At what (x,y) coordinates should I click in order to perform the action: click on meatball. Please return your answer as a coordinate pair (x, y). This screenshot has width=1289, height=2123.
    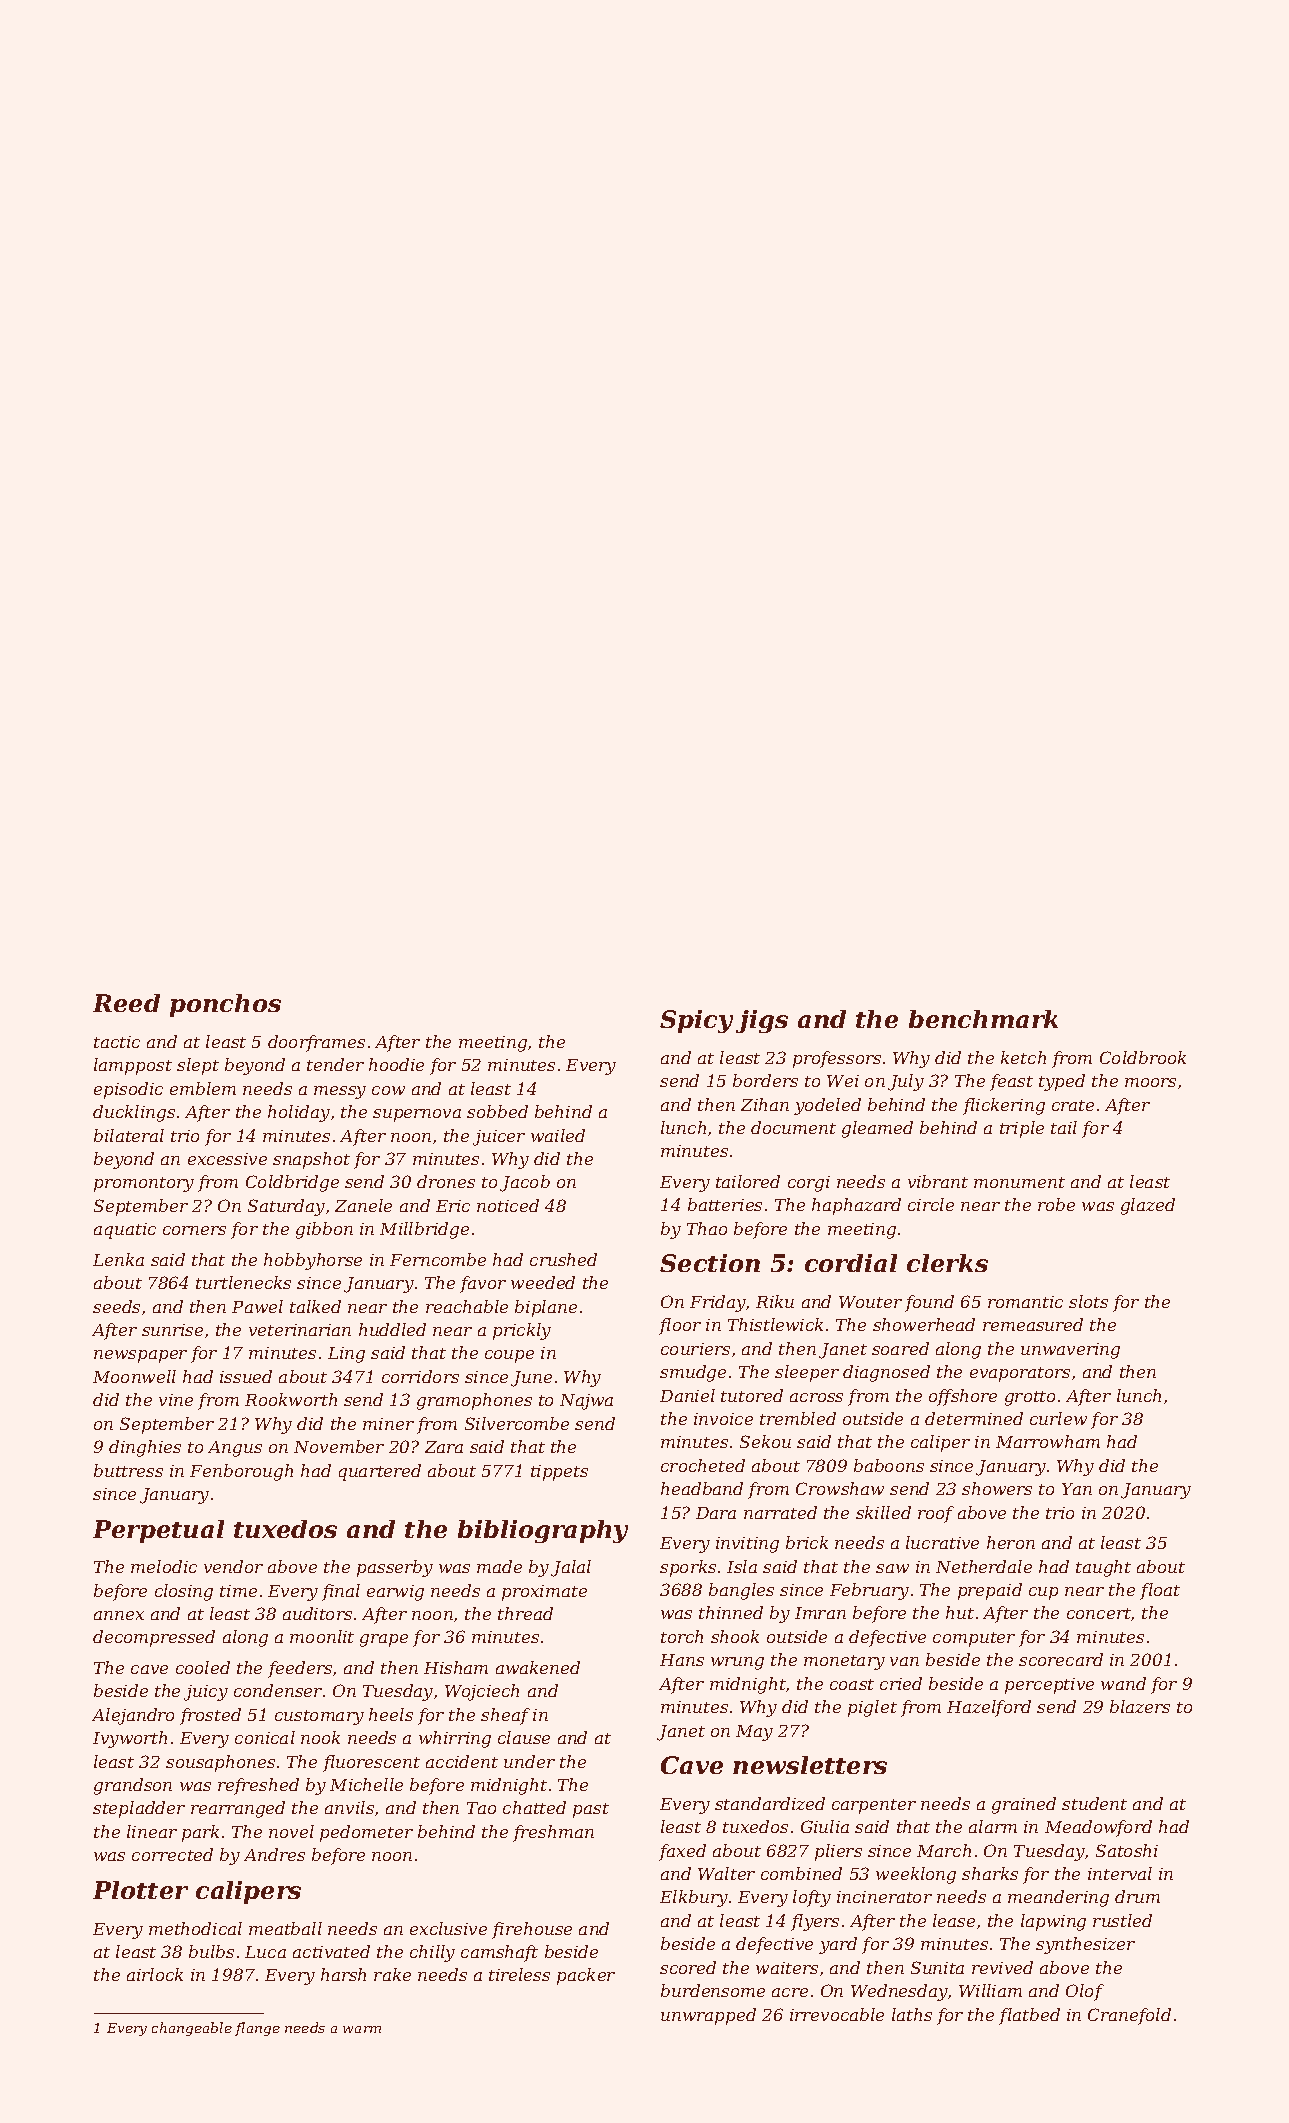
    Looking at the image, I should click on (285, 1928).
